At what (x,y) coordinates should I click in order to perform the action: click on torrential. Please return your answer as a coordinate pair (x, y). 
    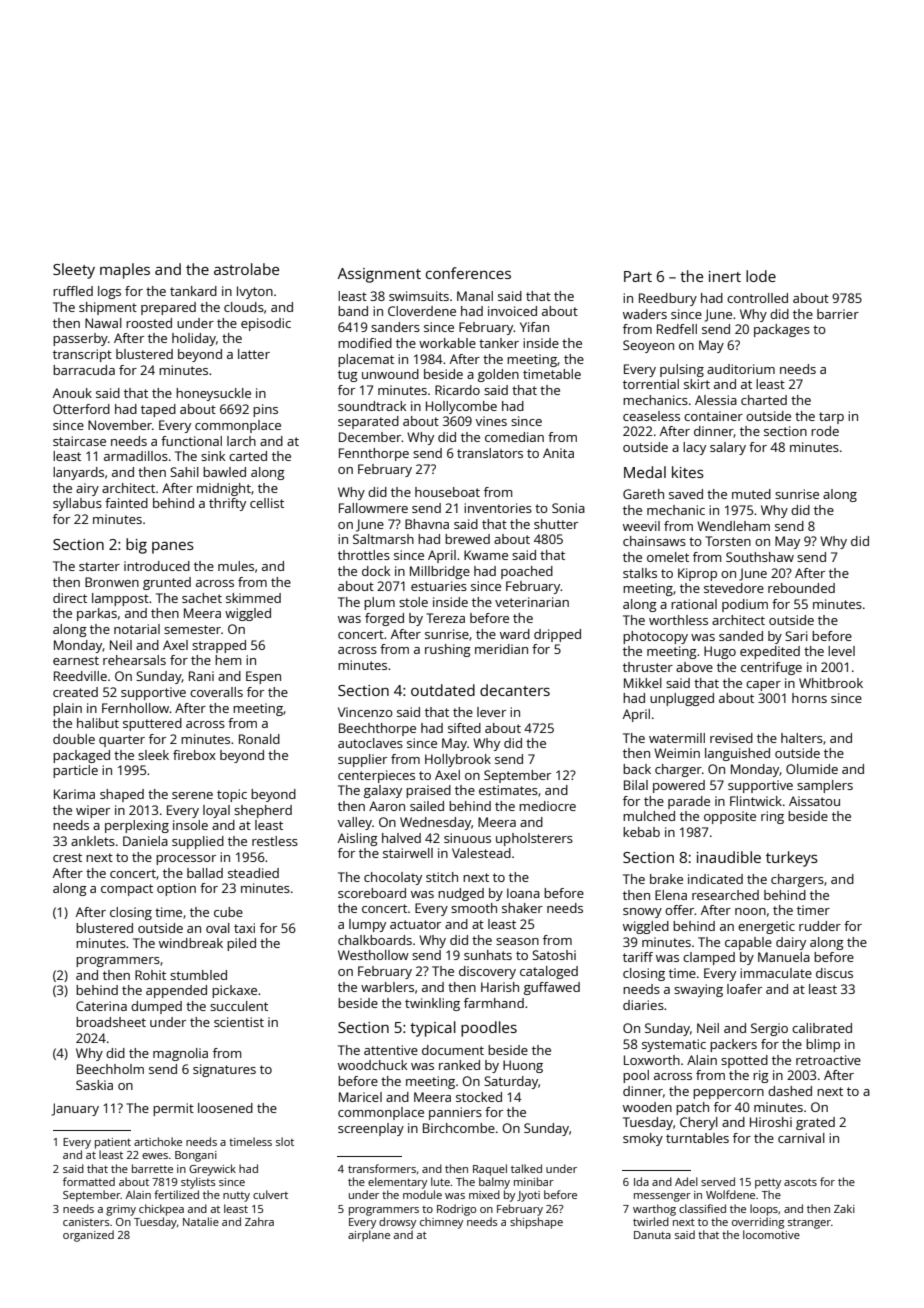
    Looking at the image, I should click on (651, 384).
